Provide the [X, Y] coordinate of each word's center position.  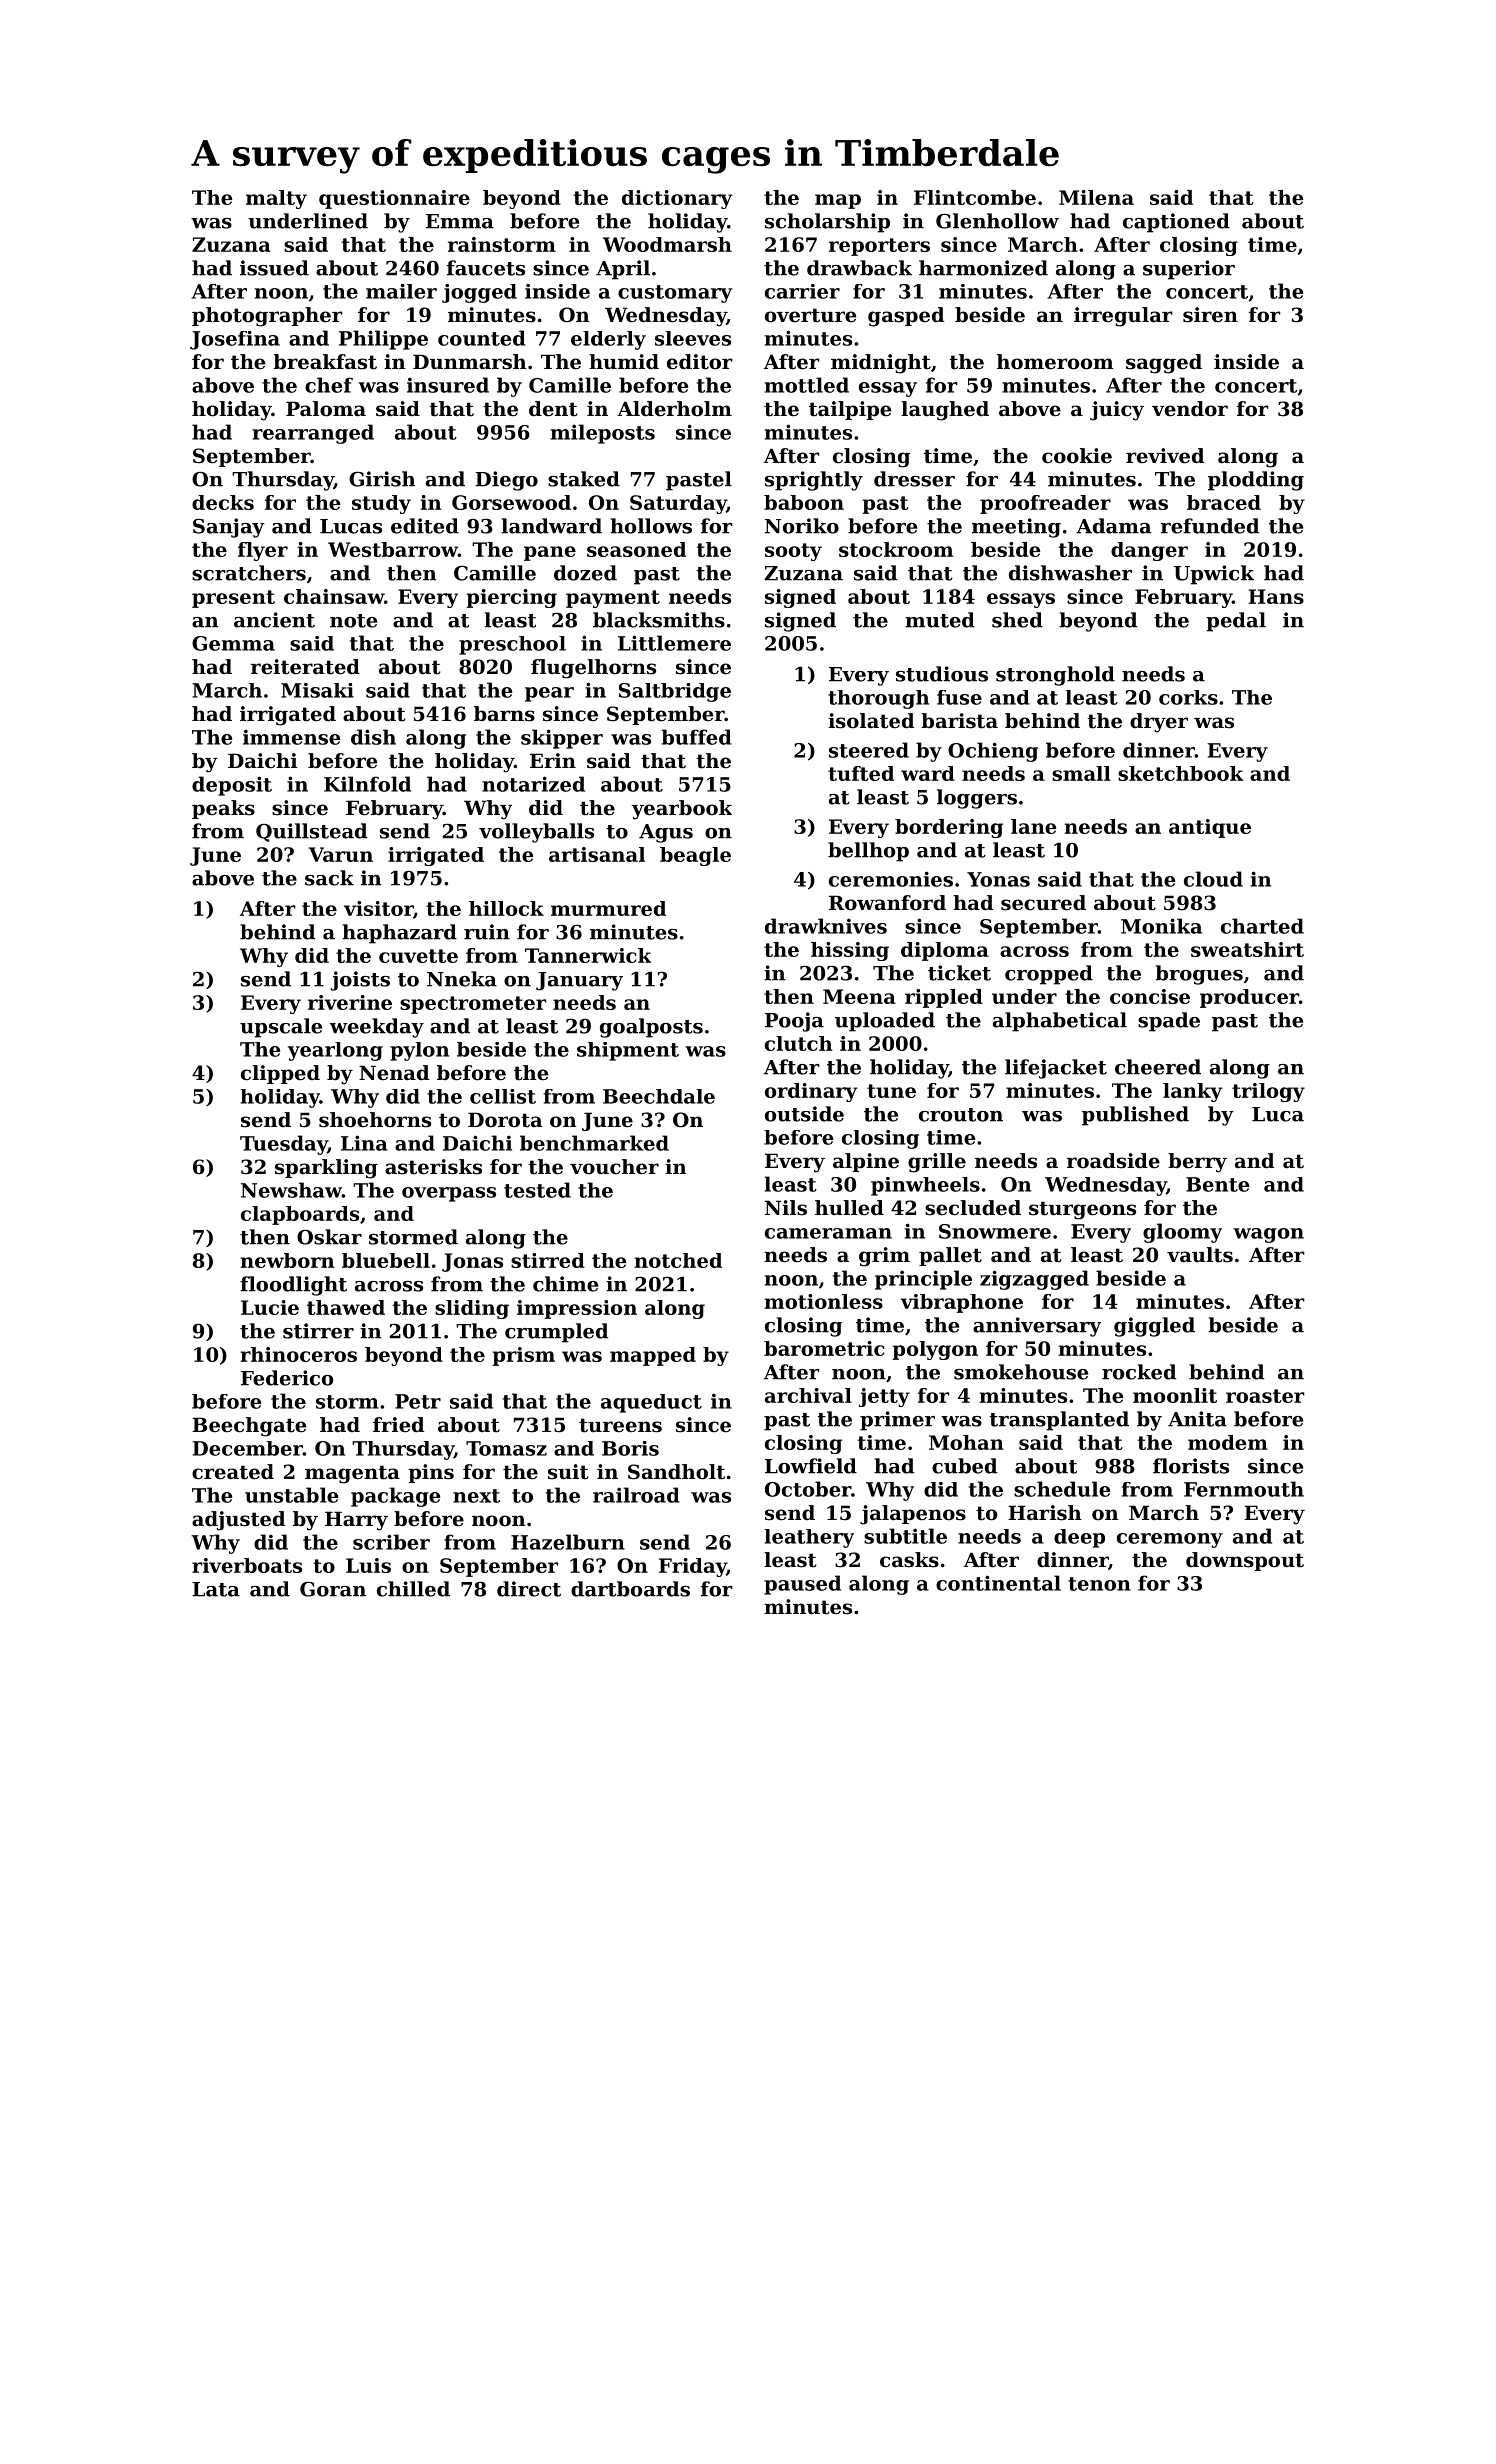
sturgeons [1082, 1210]
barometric [824, 1348]
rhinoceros [298, 1354]
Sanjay [229, 528]
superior [1189, 270]
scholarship [827, 223]
